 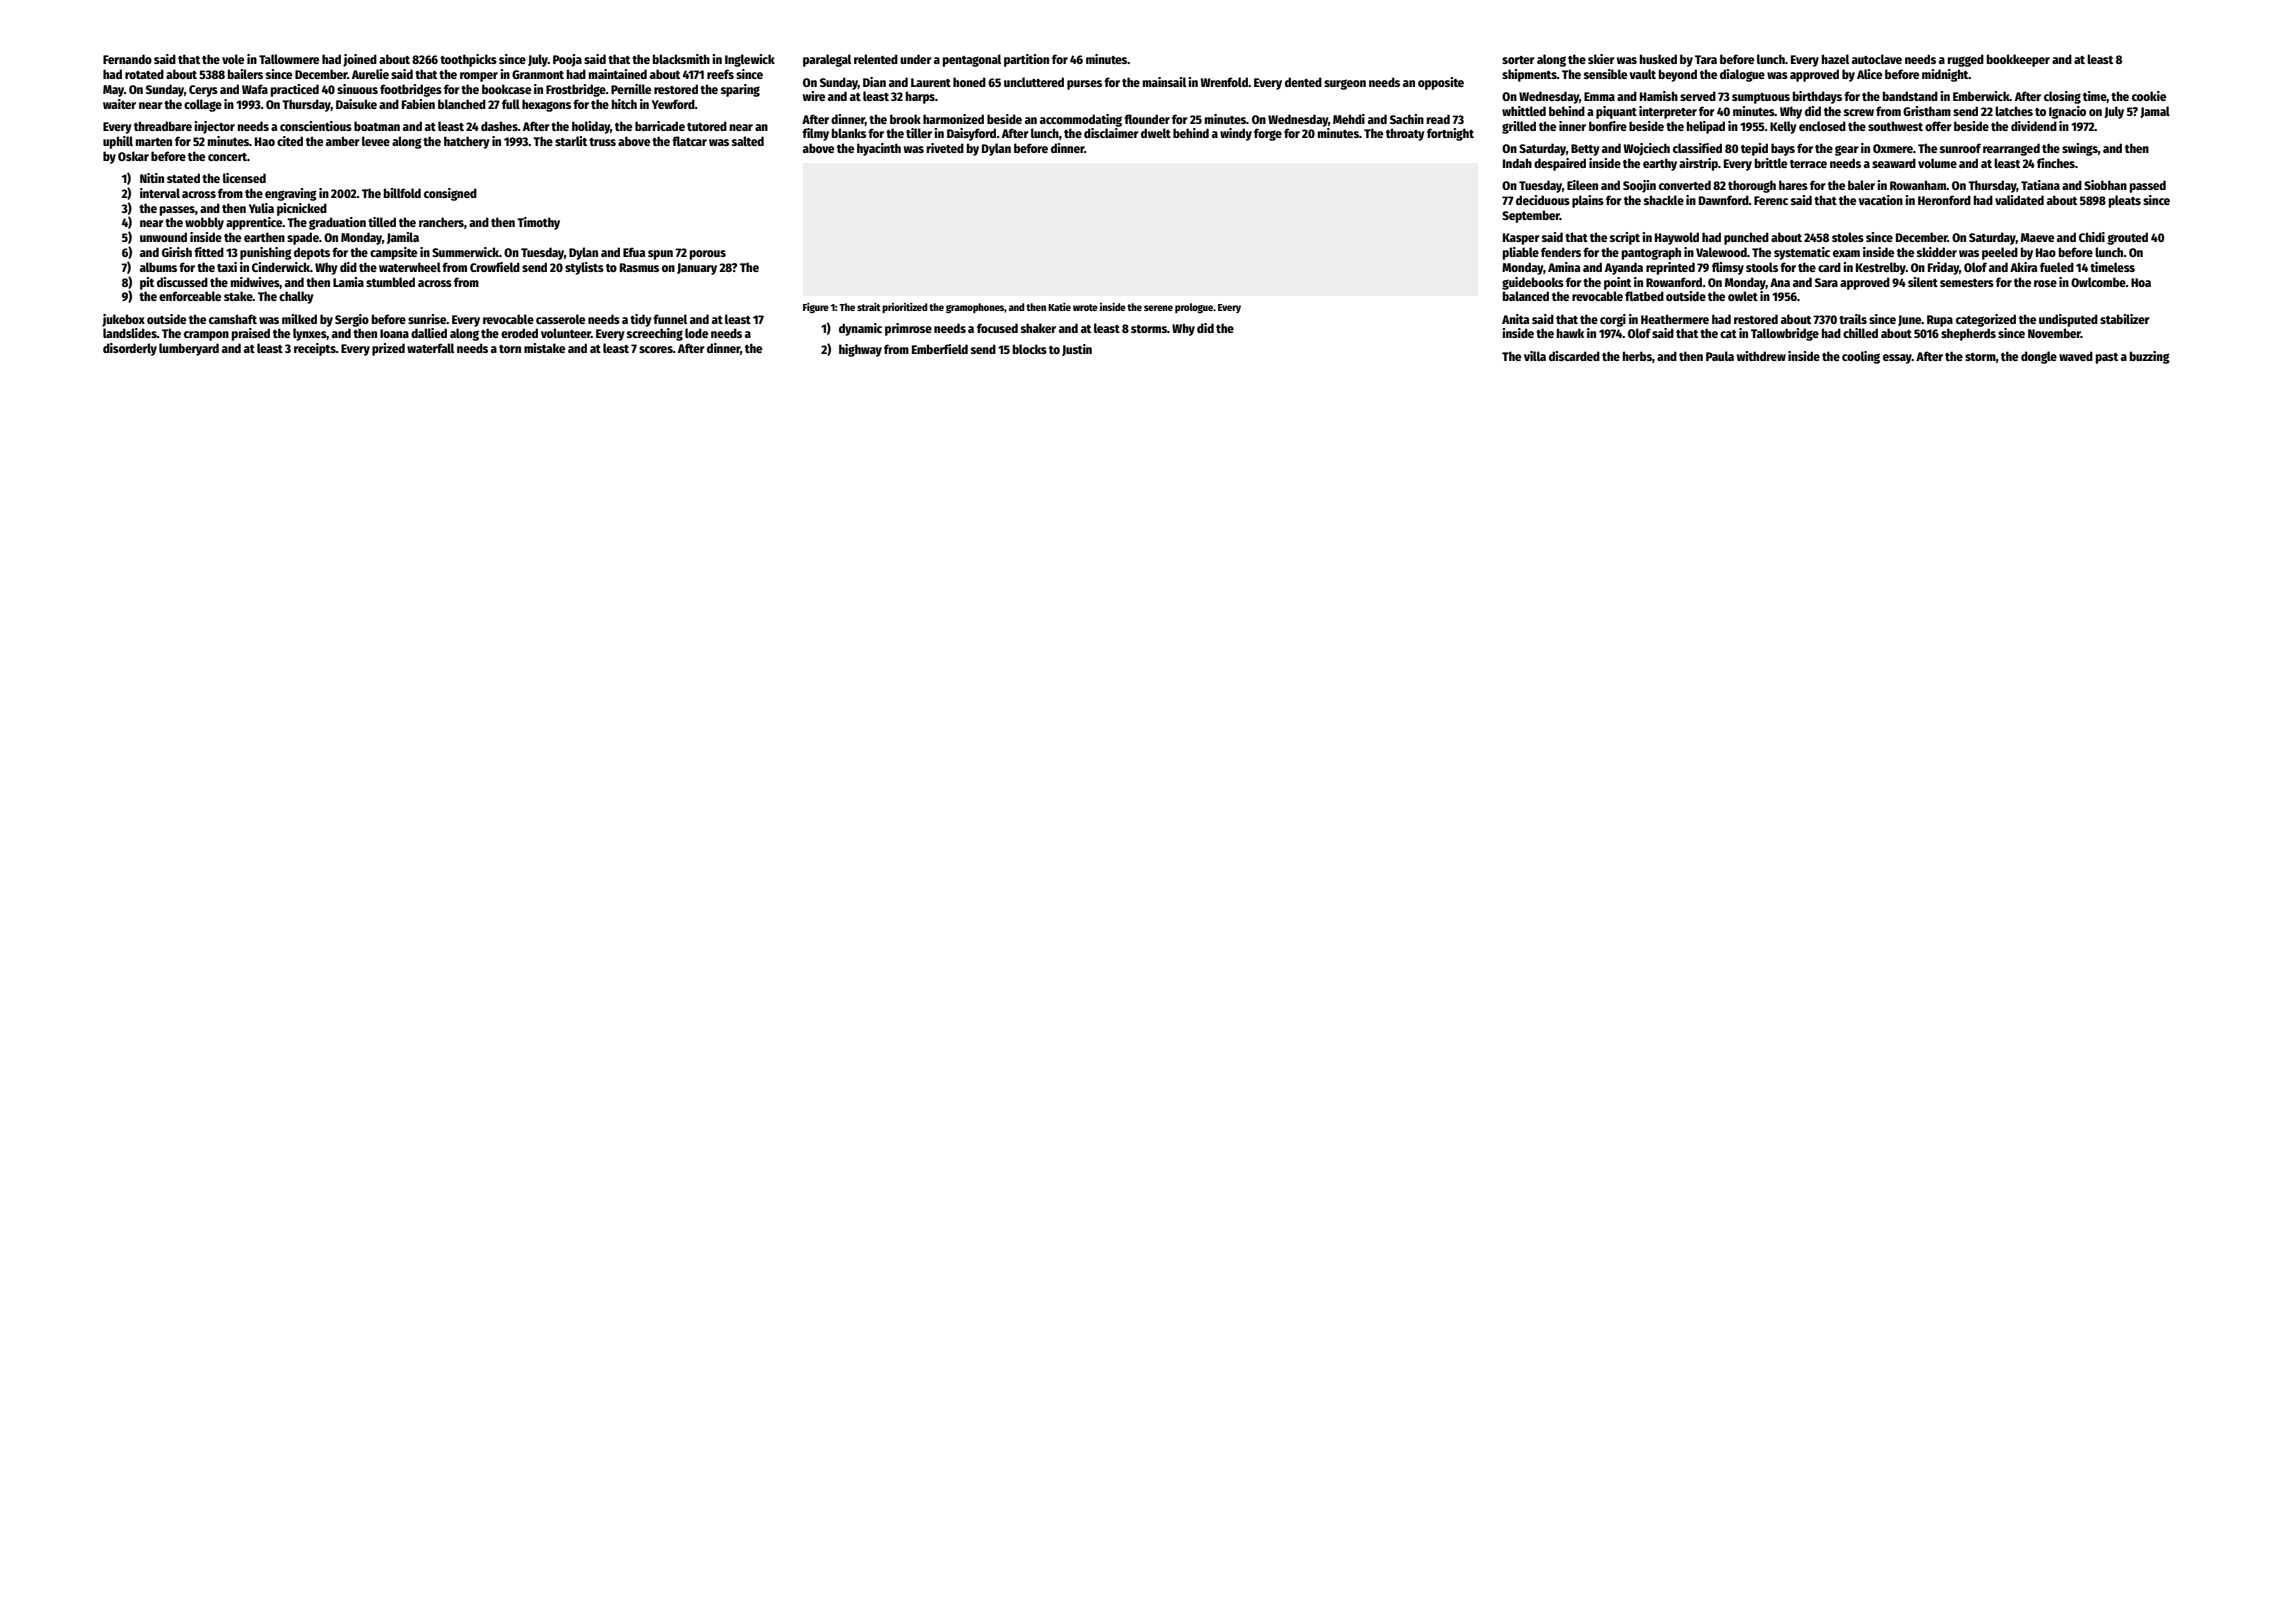 What do you see at coordinates (450, 194) in the document?
I see `consigned` at bounding box center [450, 194].
